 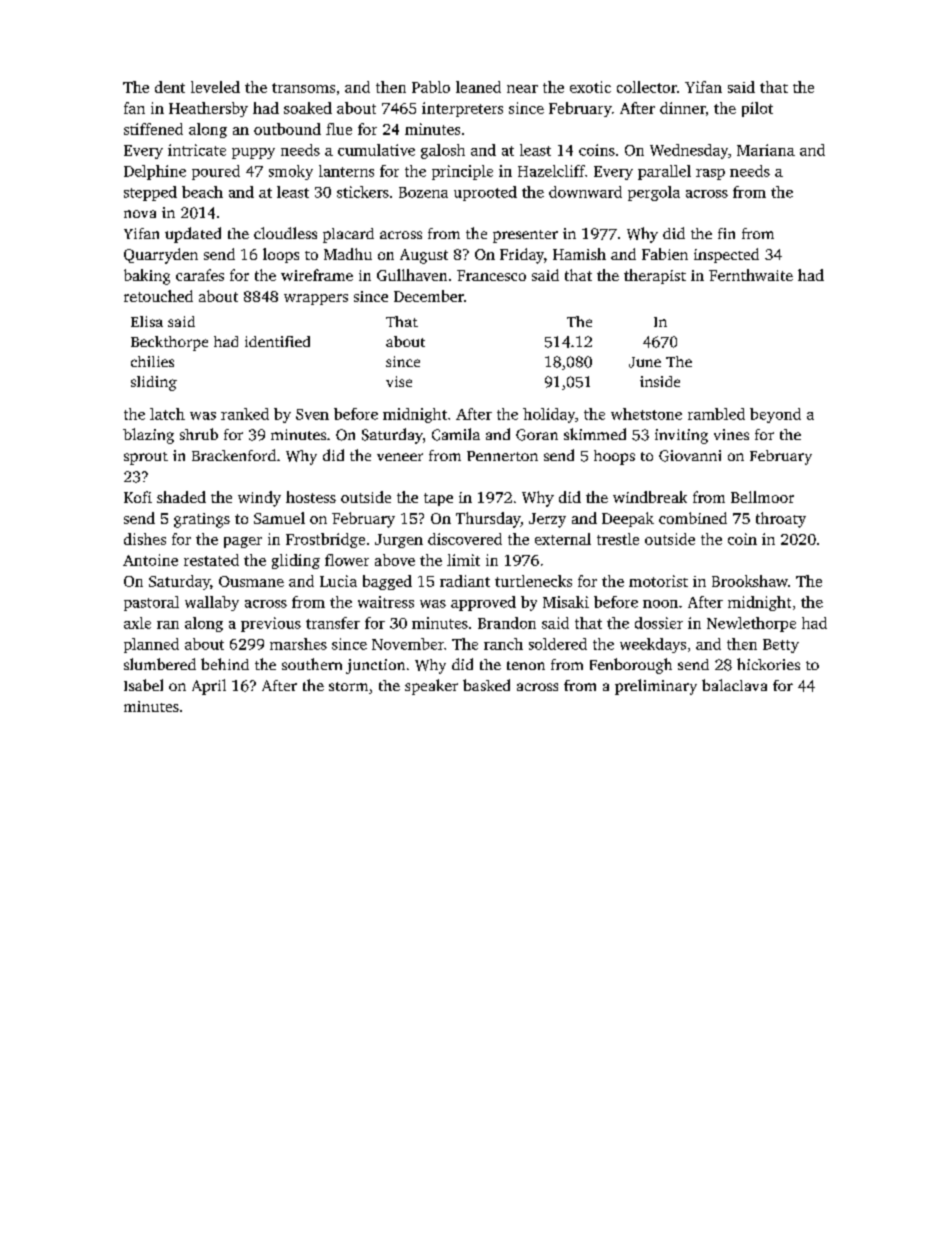 What do you see at coordinates (726, 255) in the screenshot?
I see `inspected` at bounding box center [726, 255].
